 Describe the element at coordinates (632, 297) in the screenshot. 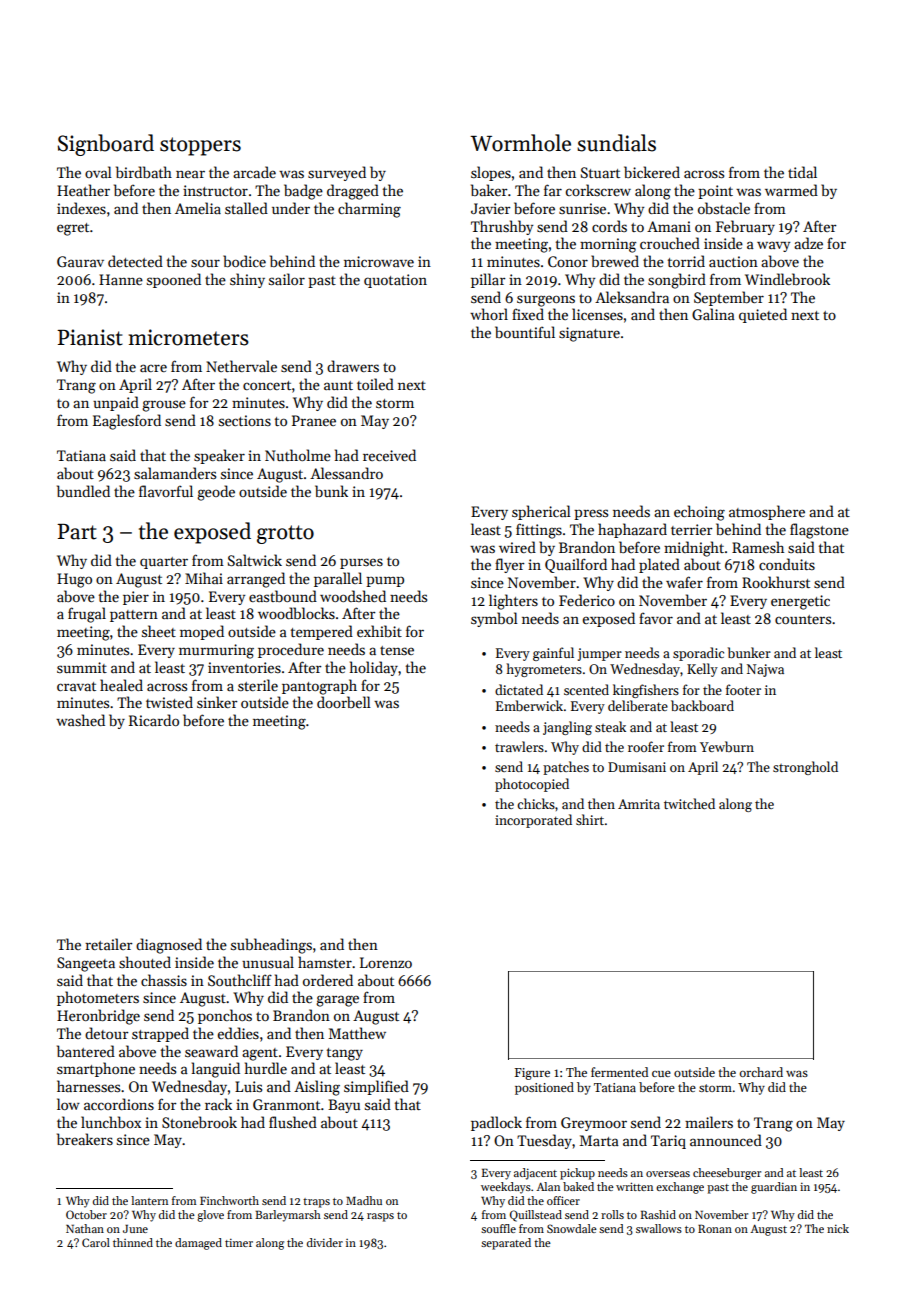

I see `Aleksandra` at that location.
